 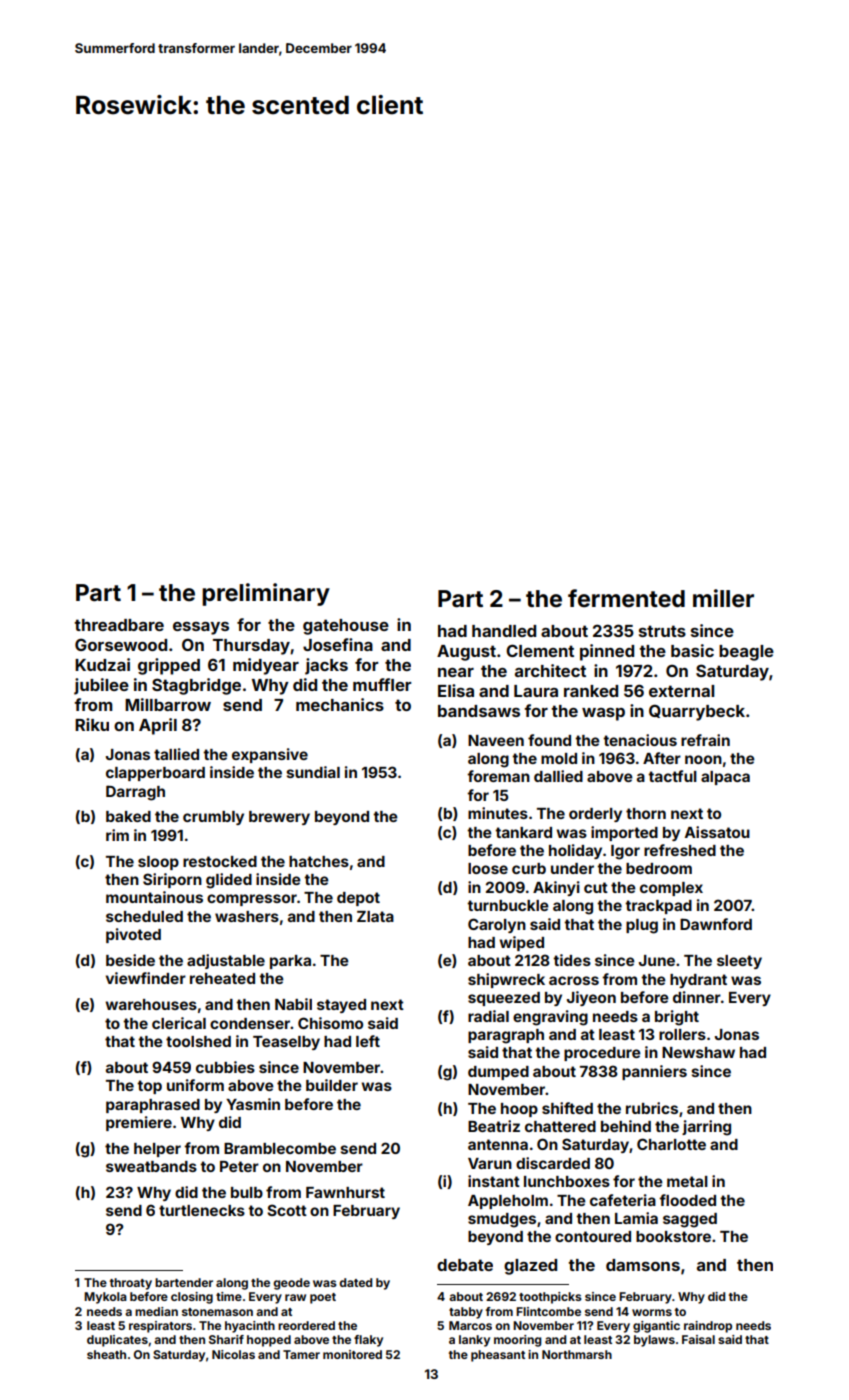 What do you see at coordinates (498, 813) in the page?
I see `minutes` at bounding box center [498, 813].
